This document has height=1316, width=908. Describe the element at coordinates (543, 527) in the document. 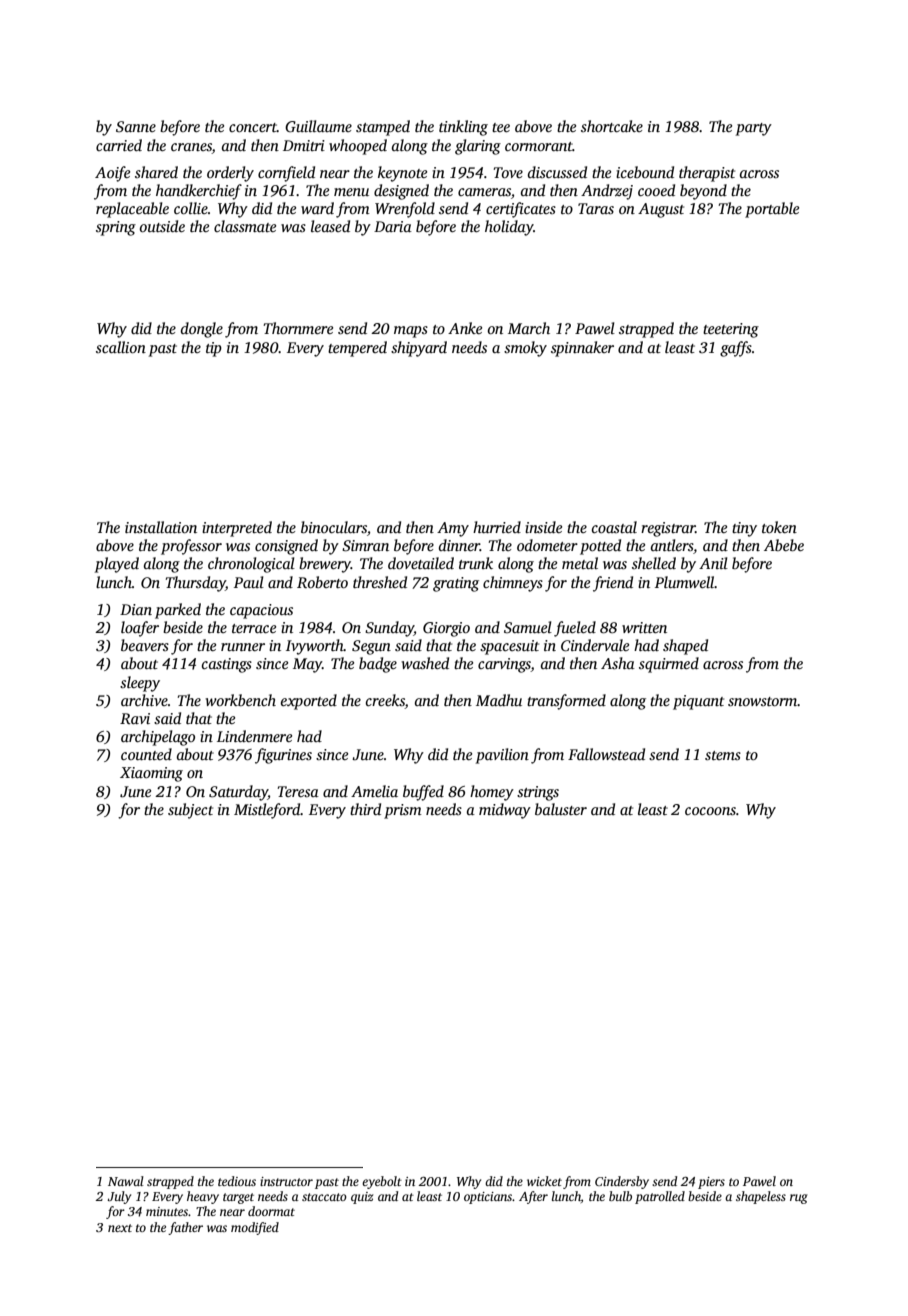

I see `inside` at that location.
